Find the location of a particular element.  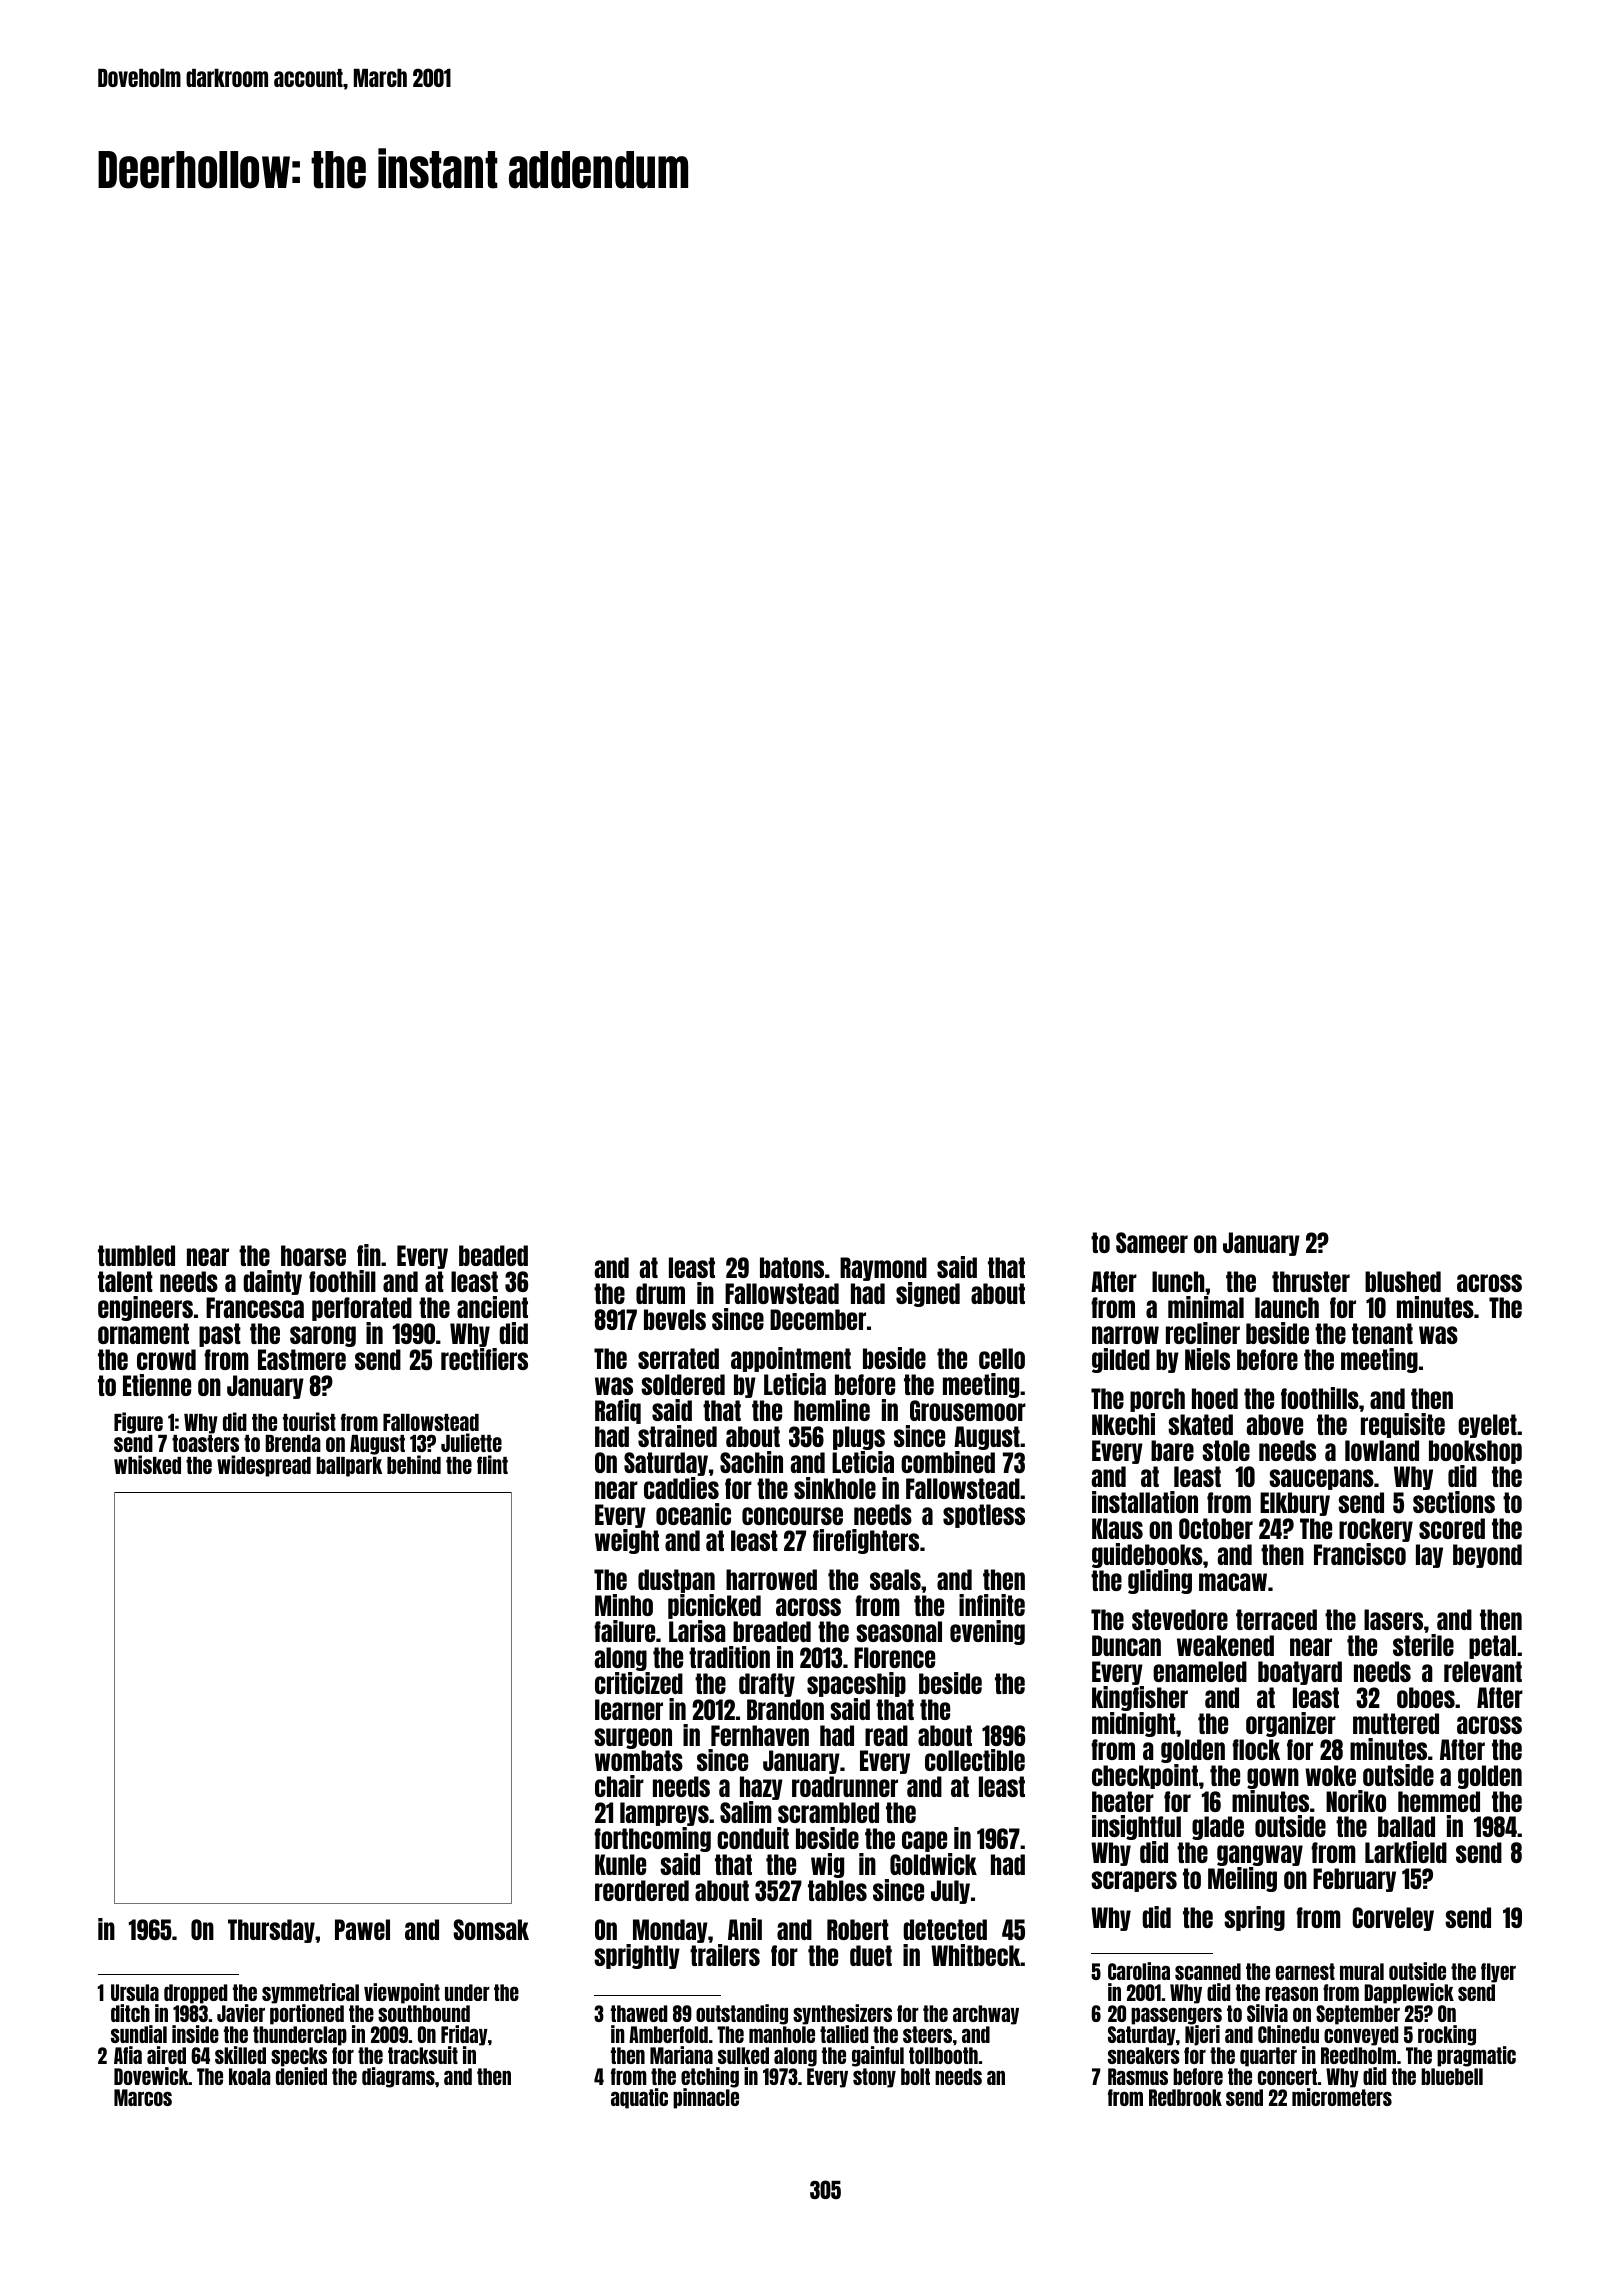

Minho is located at coordinates (624, 1605).
